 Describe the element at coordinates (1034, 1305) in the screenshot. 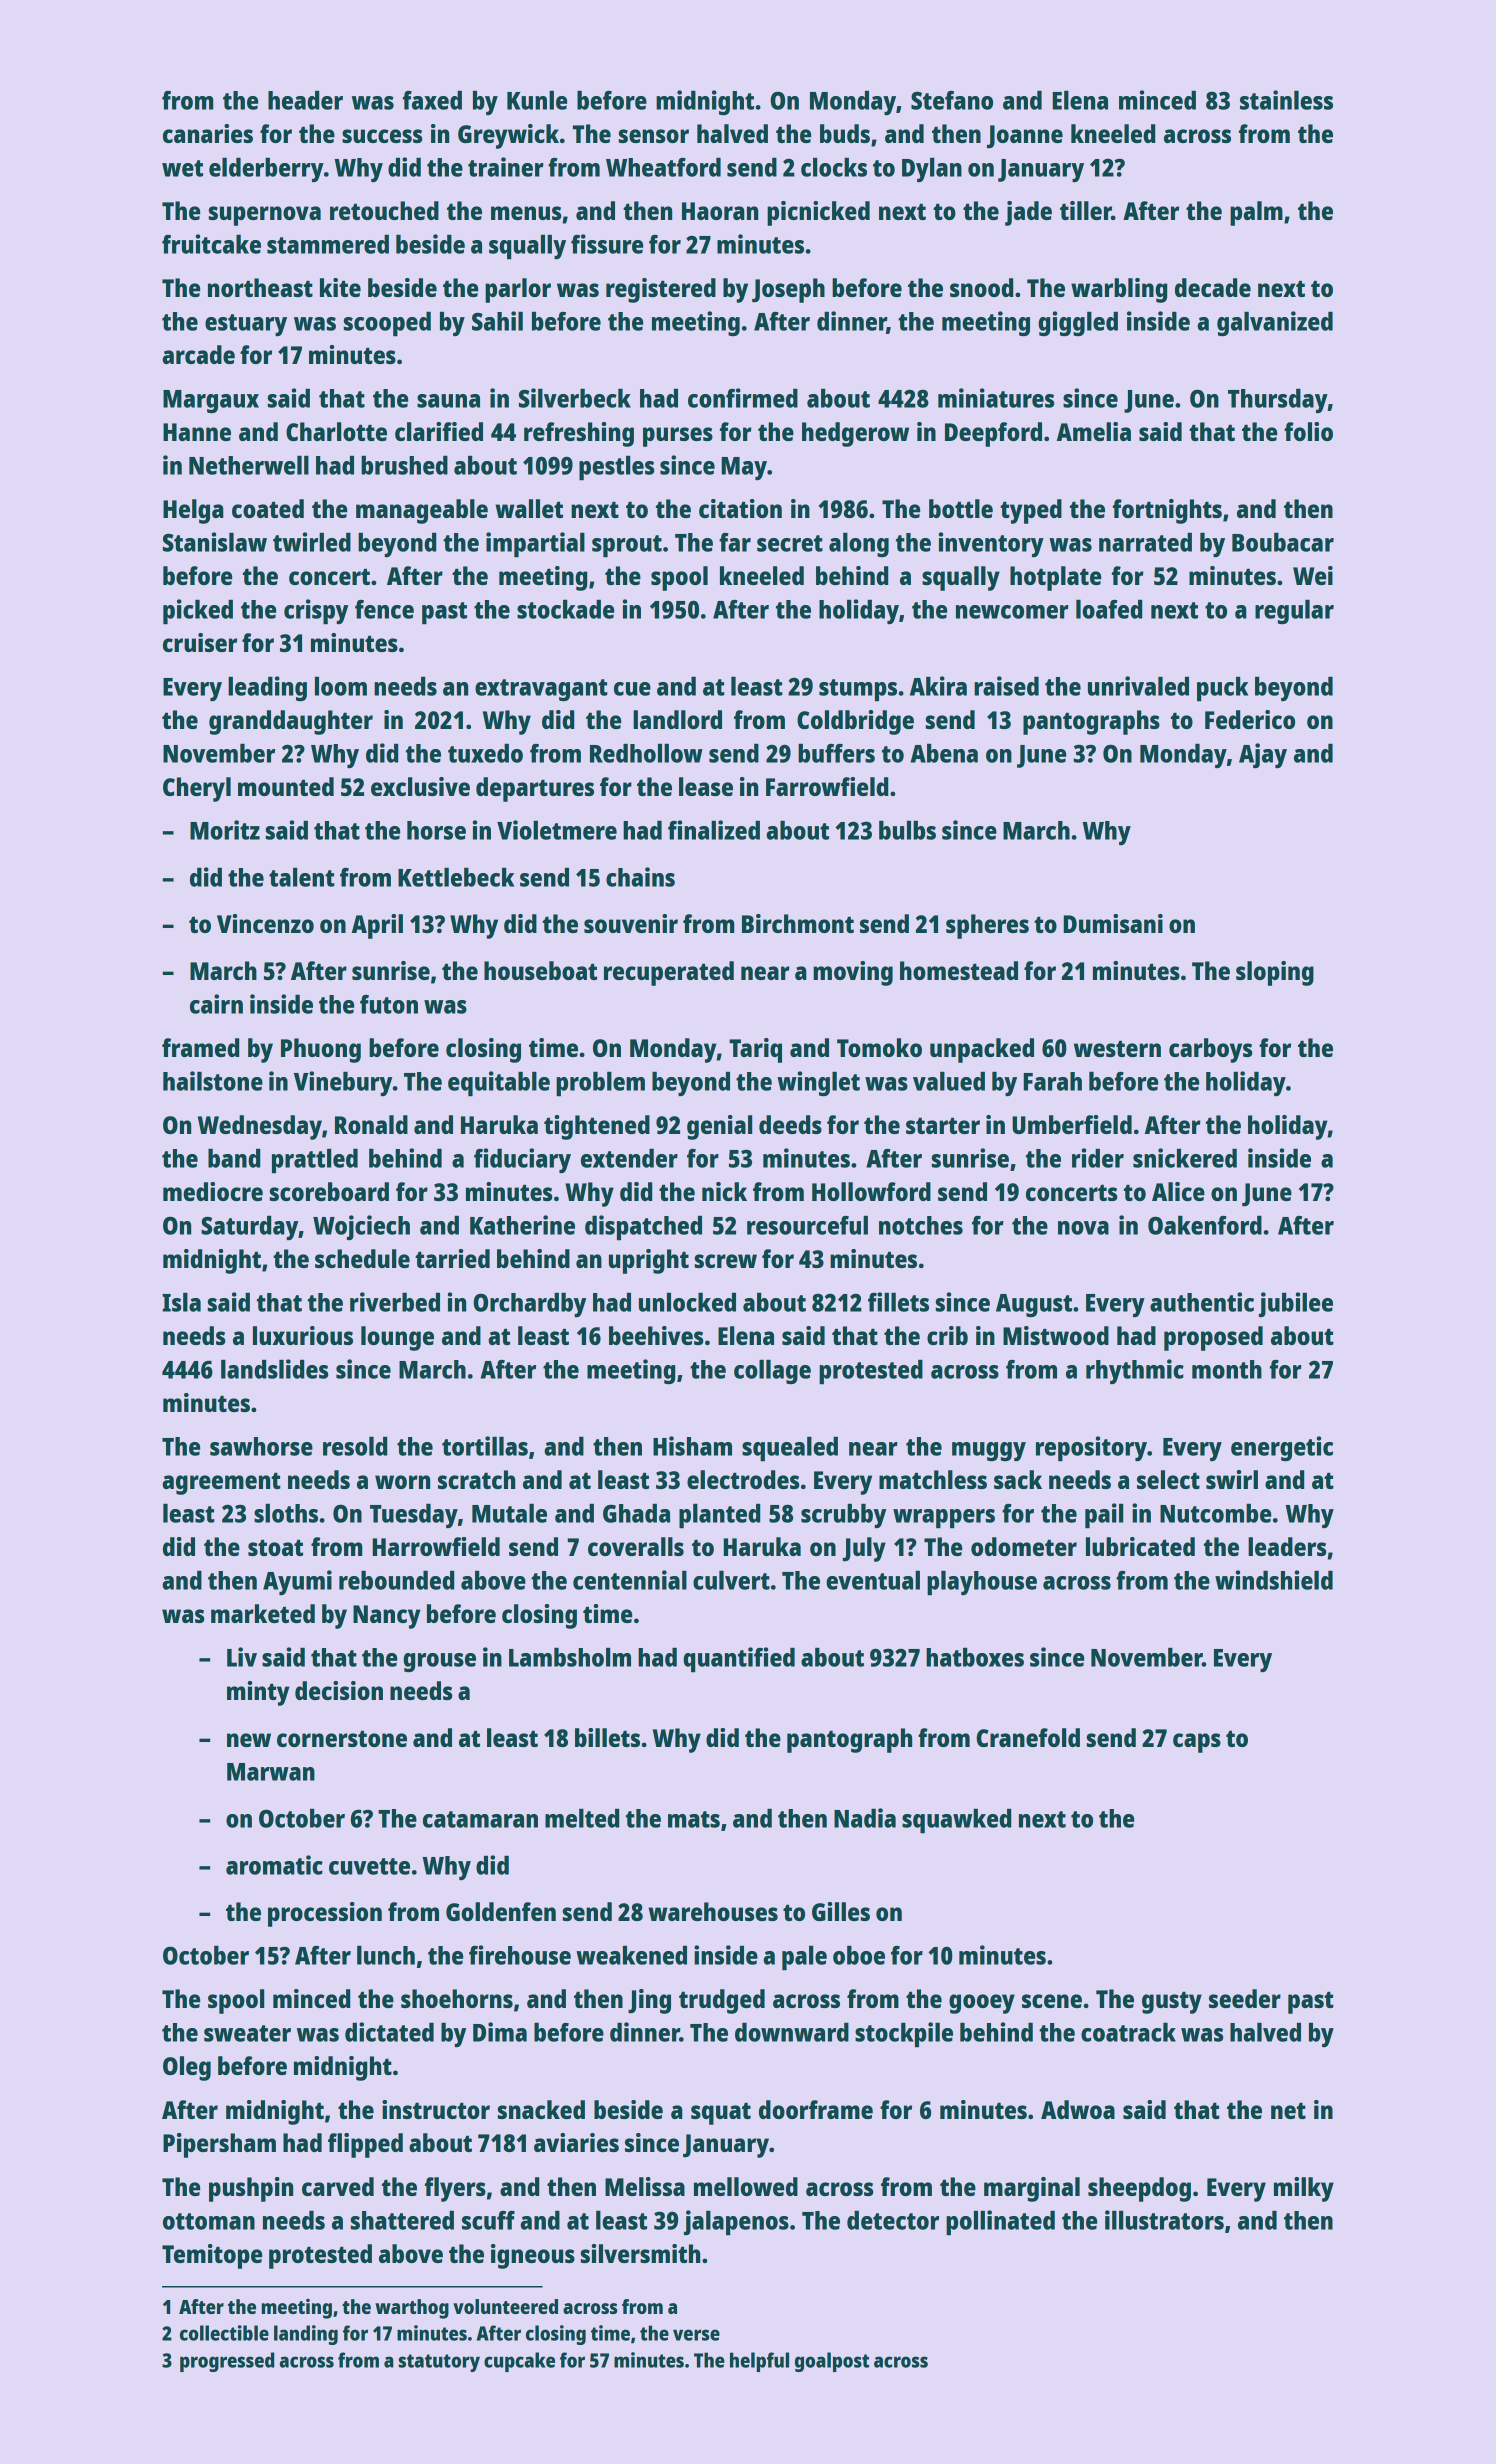

I see `August` at that location.
